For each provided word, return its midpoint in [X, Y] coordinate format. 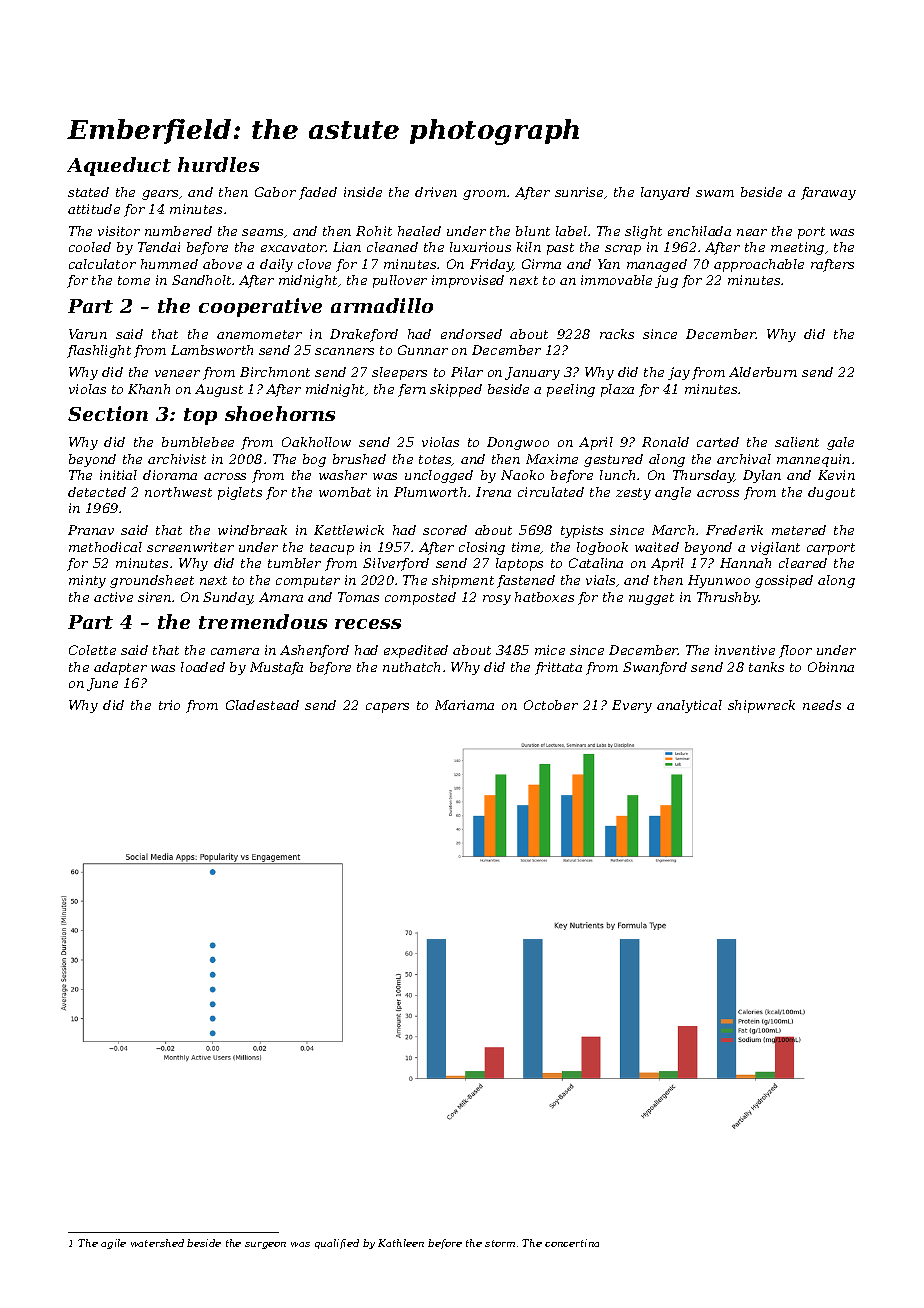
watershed [157, 1243]
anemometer [259, 334]
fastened [526, 581]
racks [617, 334]
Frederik [734, 530]
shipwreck [761, 706]
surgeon [265, 1245]
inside [363, 192]
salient [797, 442]
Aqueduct [119, 166]
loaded [203, 667]
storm [500, 1243]
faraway [828, 193]
